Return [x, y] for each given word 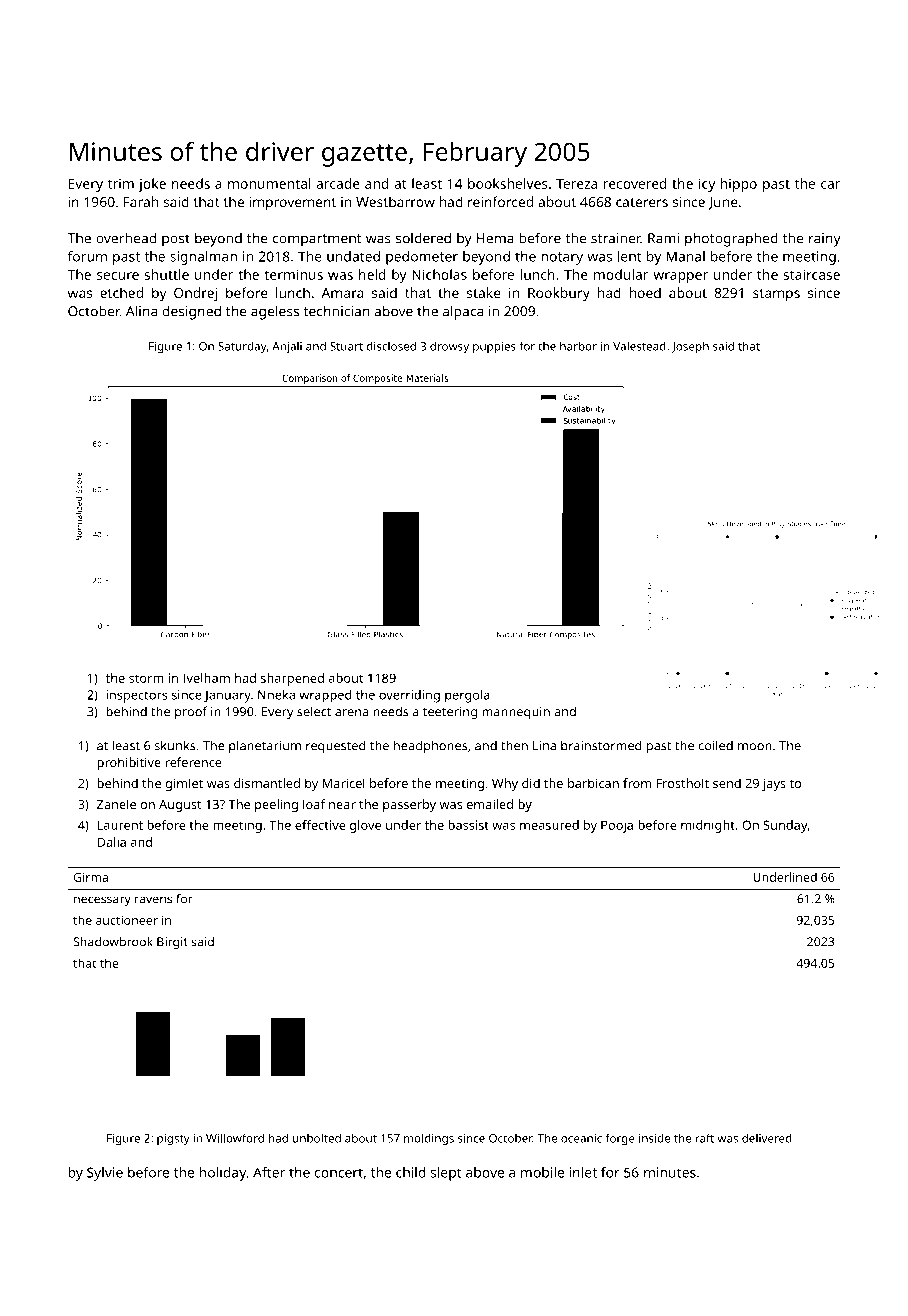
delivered [767, 1138]
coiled [715, 745]
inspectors [137, 696]
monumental [269, 183]
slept [446, 1174]
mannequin [516, 713]
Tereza [576, 184]
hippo [739, 185]
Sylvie [105, 1174]
